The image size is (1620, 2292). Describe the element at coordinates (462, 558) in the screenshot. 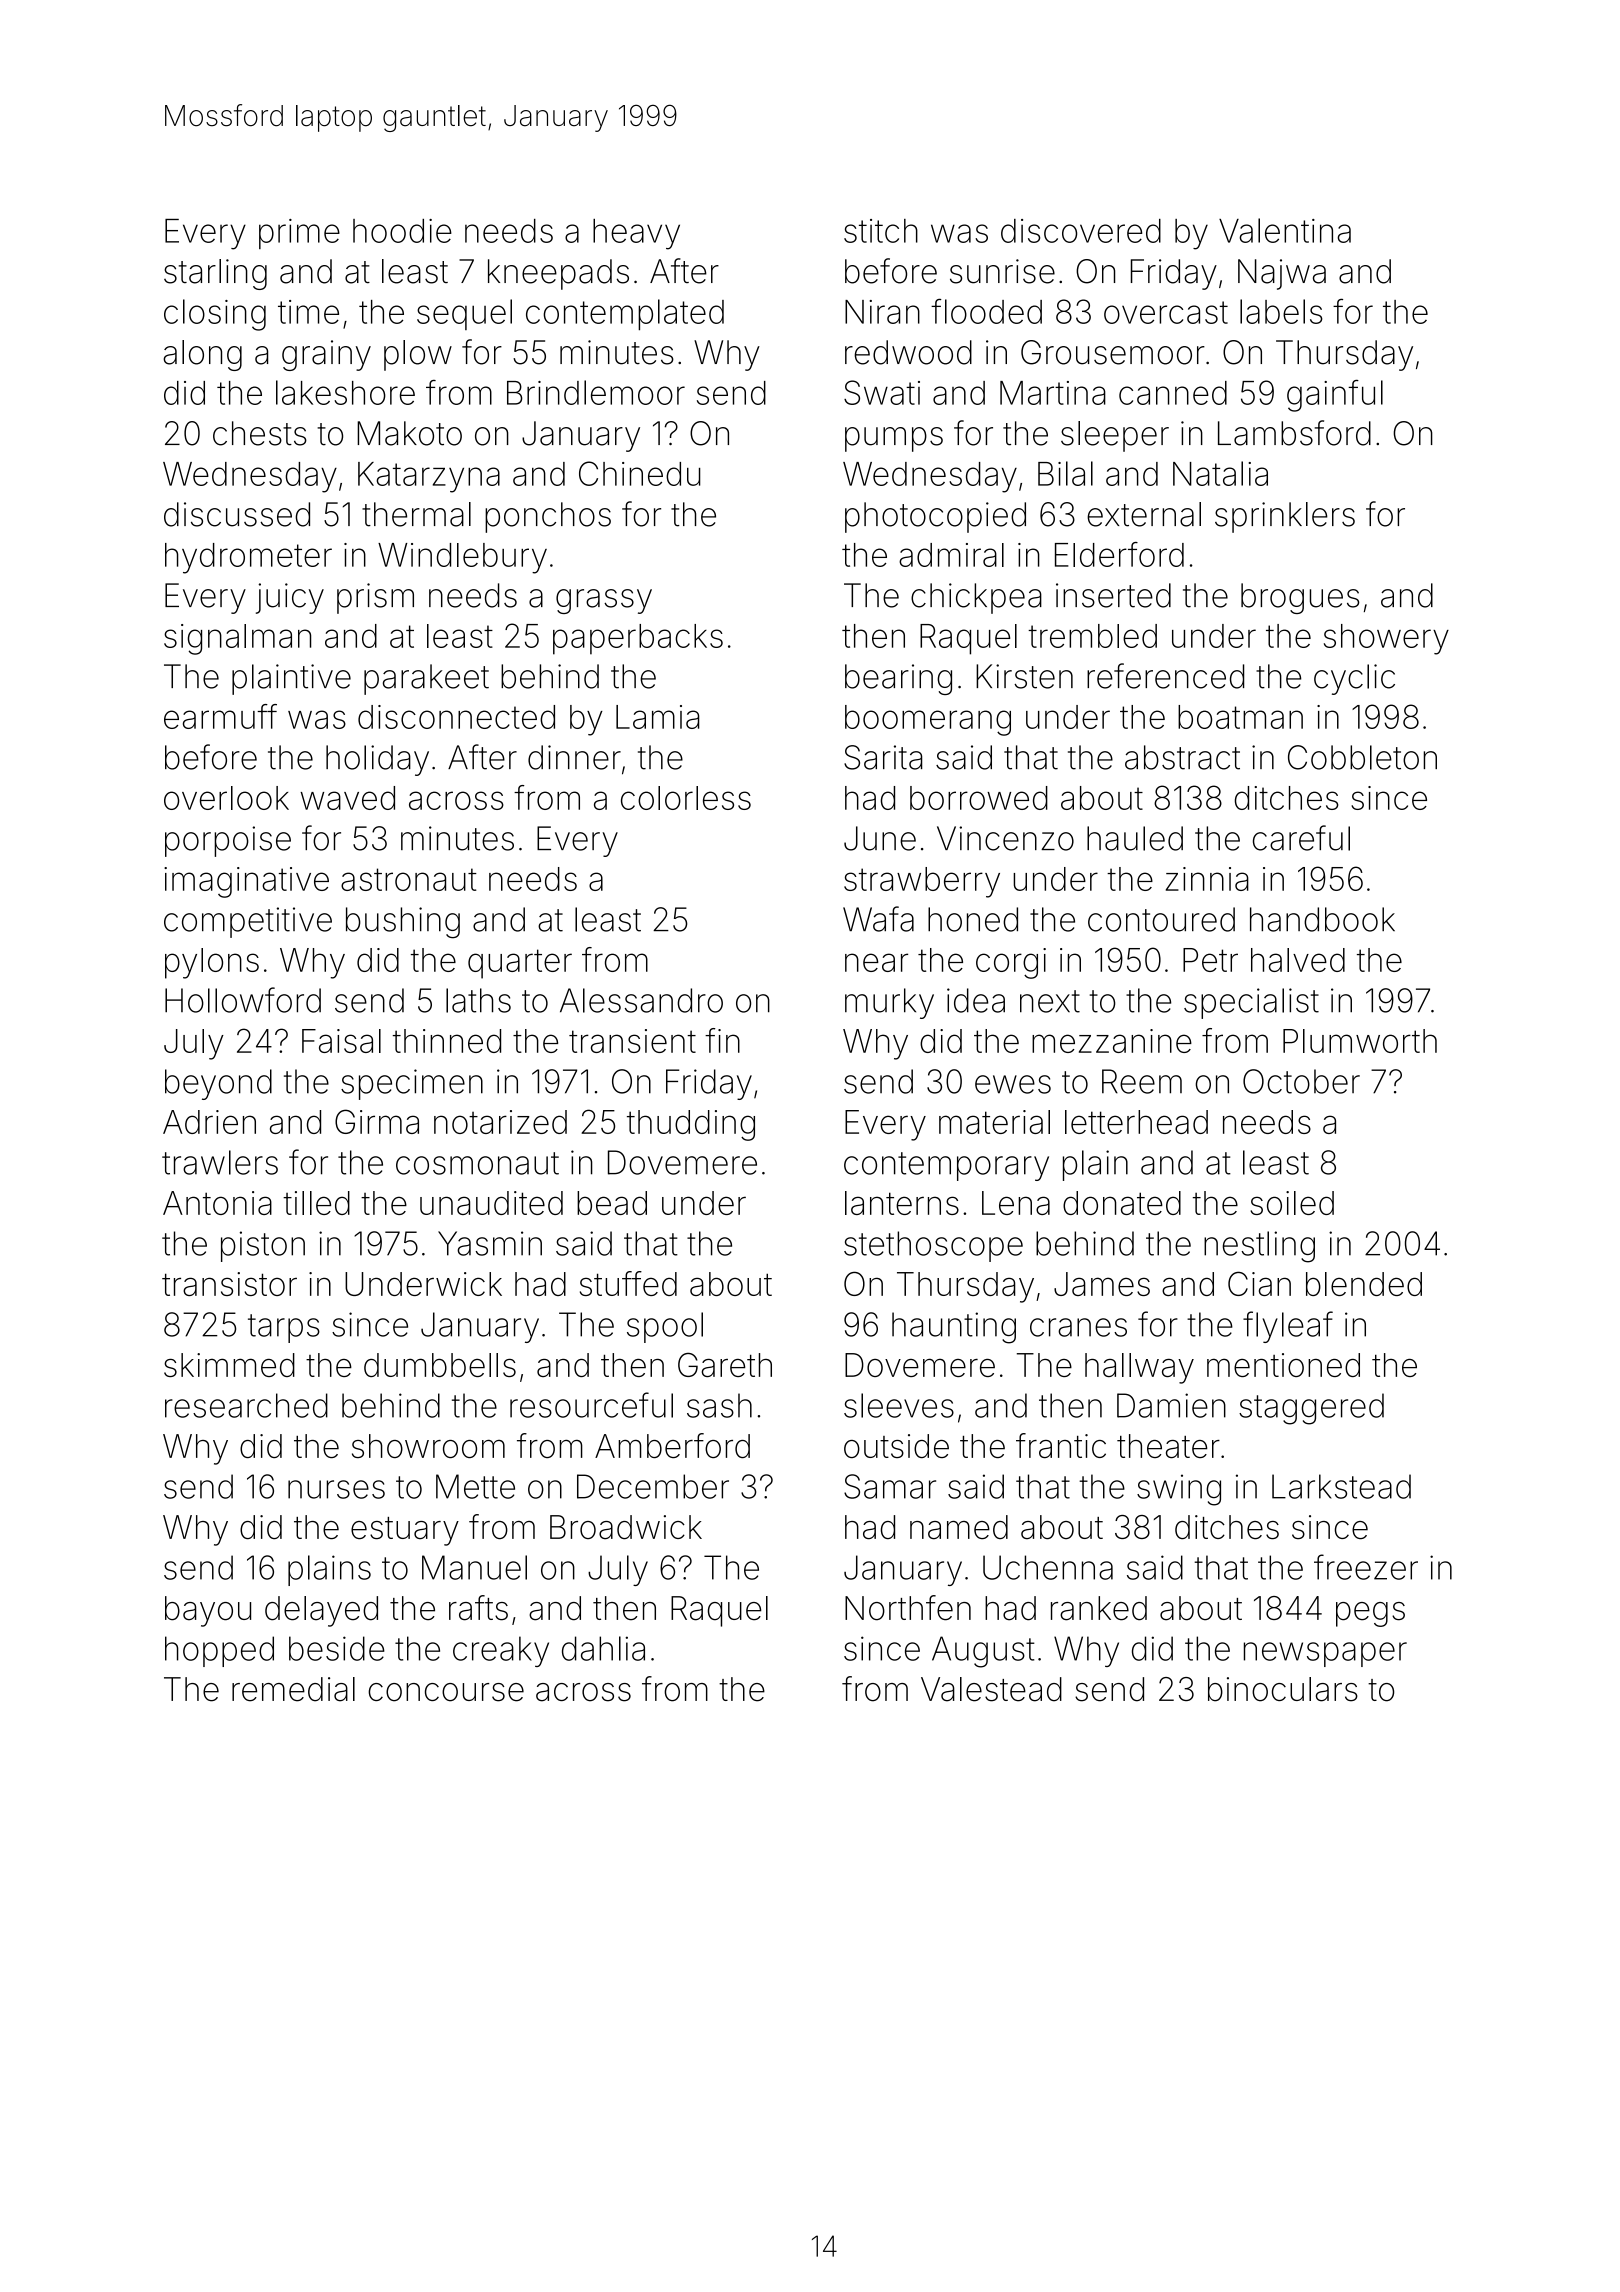

I see `Windlebury` at that location.
